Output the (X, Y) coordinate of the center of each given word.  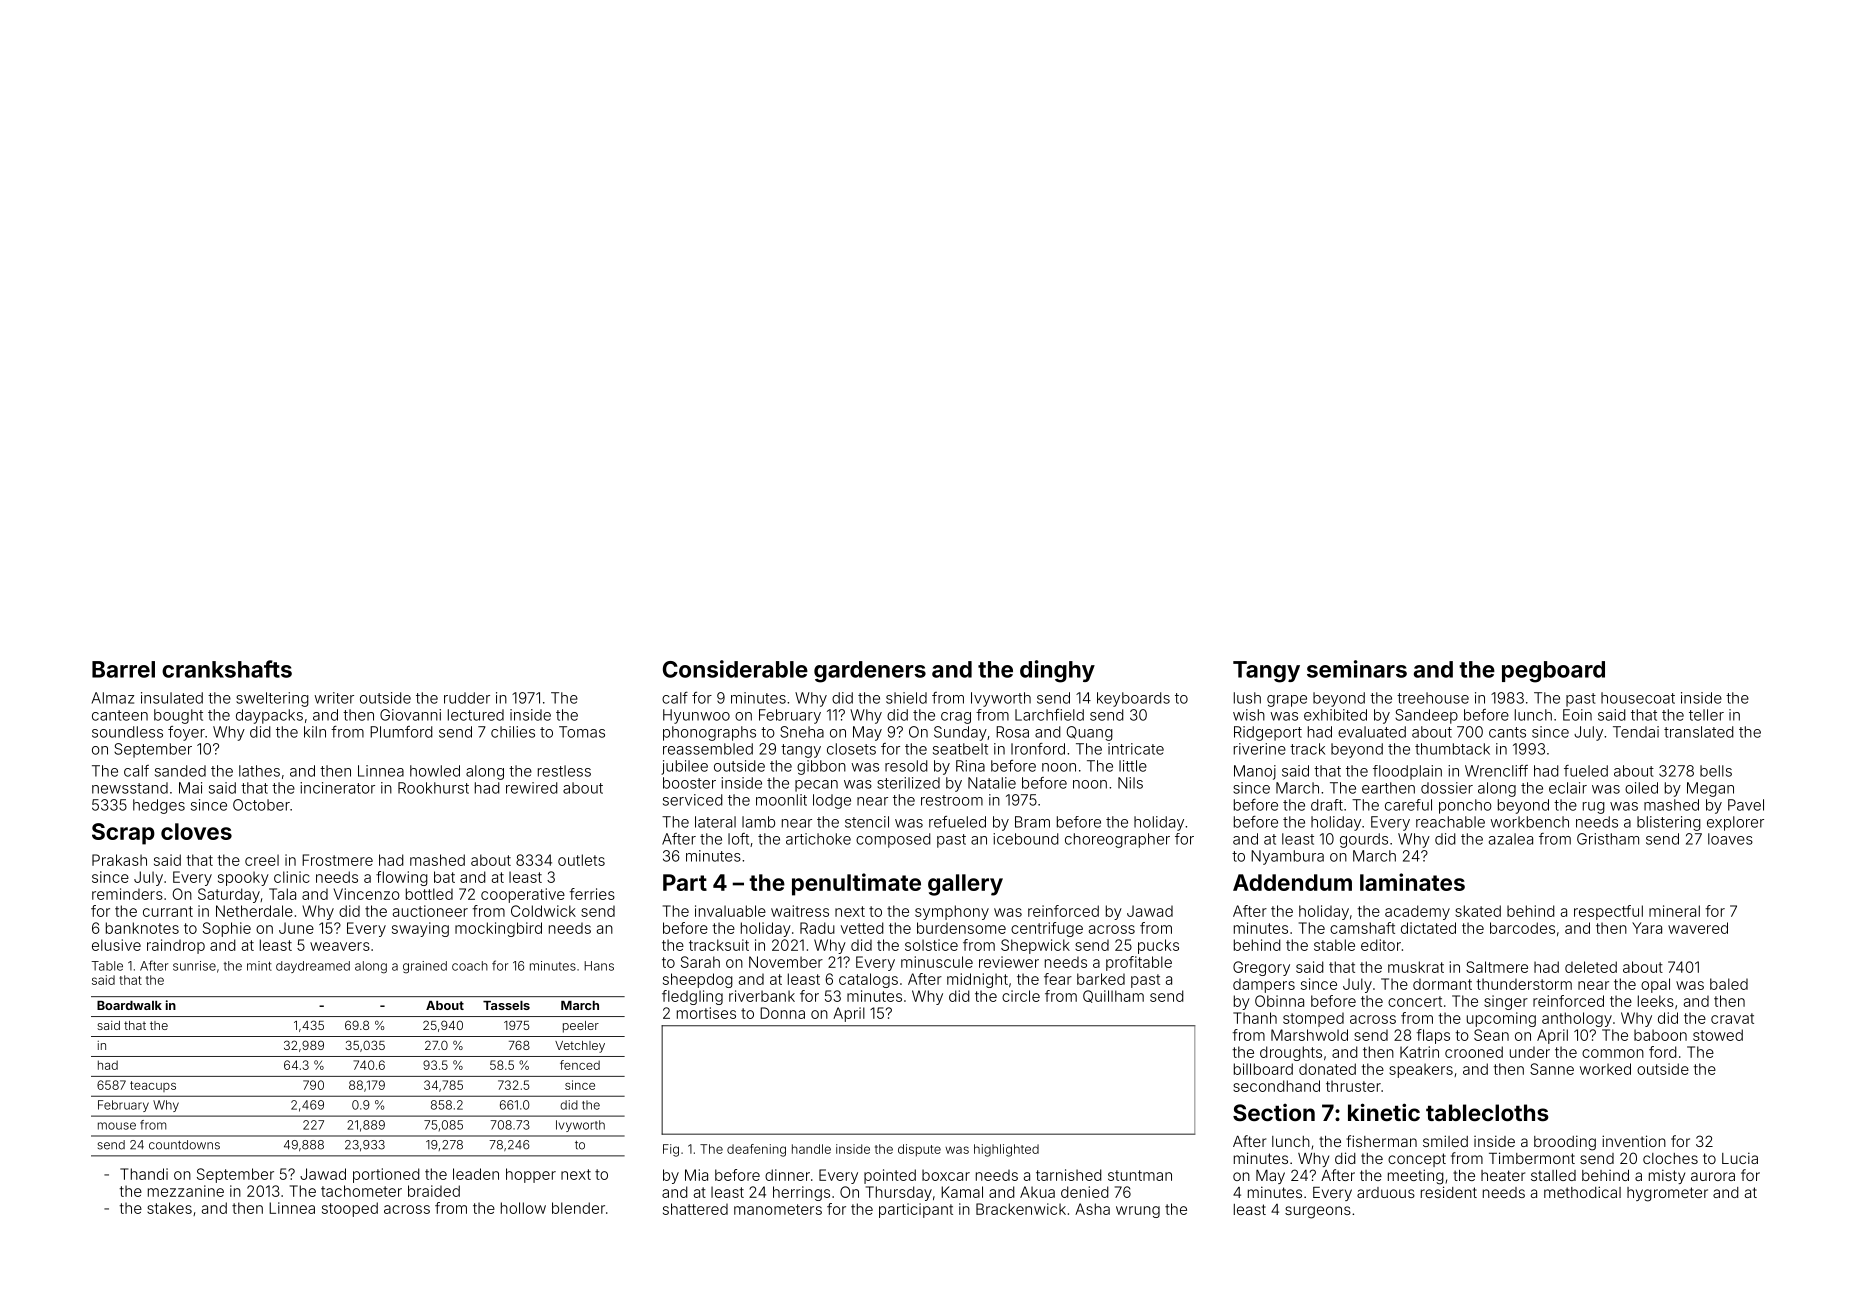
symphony (952, 912)
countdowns (184, 1145)
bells (1716, 771)
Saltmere (1497, 967)
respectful (1608, 912)
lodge (832, 801)
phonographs (709, 733)
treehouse (1433, 698)
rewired (532, 788)
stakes (169, 1208)
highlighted (1006, 1150)
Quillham (1113, 996)
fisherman (1381, 1141)
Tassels (506, 1005)
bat (444, 877)
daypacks (269, 716)
